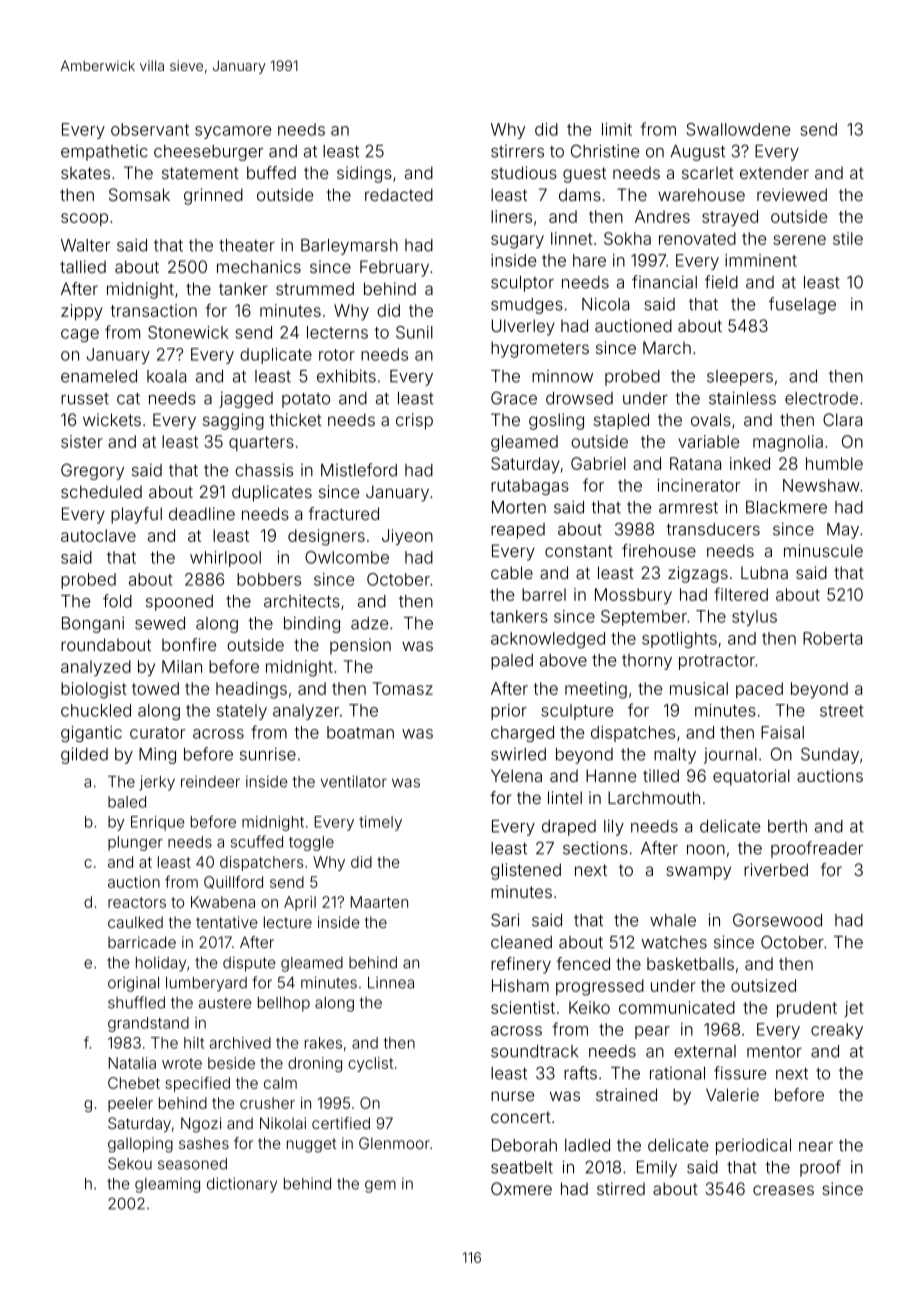 Image resolution: width=924 pixels, height=1311 pixels. What do you see at coordinates (98, 535) in the image?
I see `autoclave` at bounding box center [98, 535].
